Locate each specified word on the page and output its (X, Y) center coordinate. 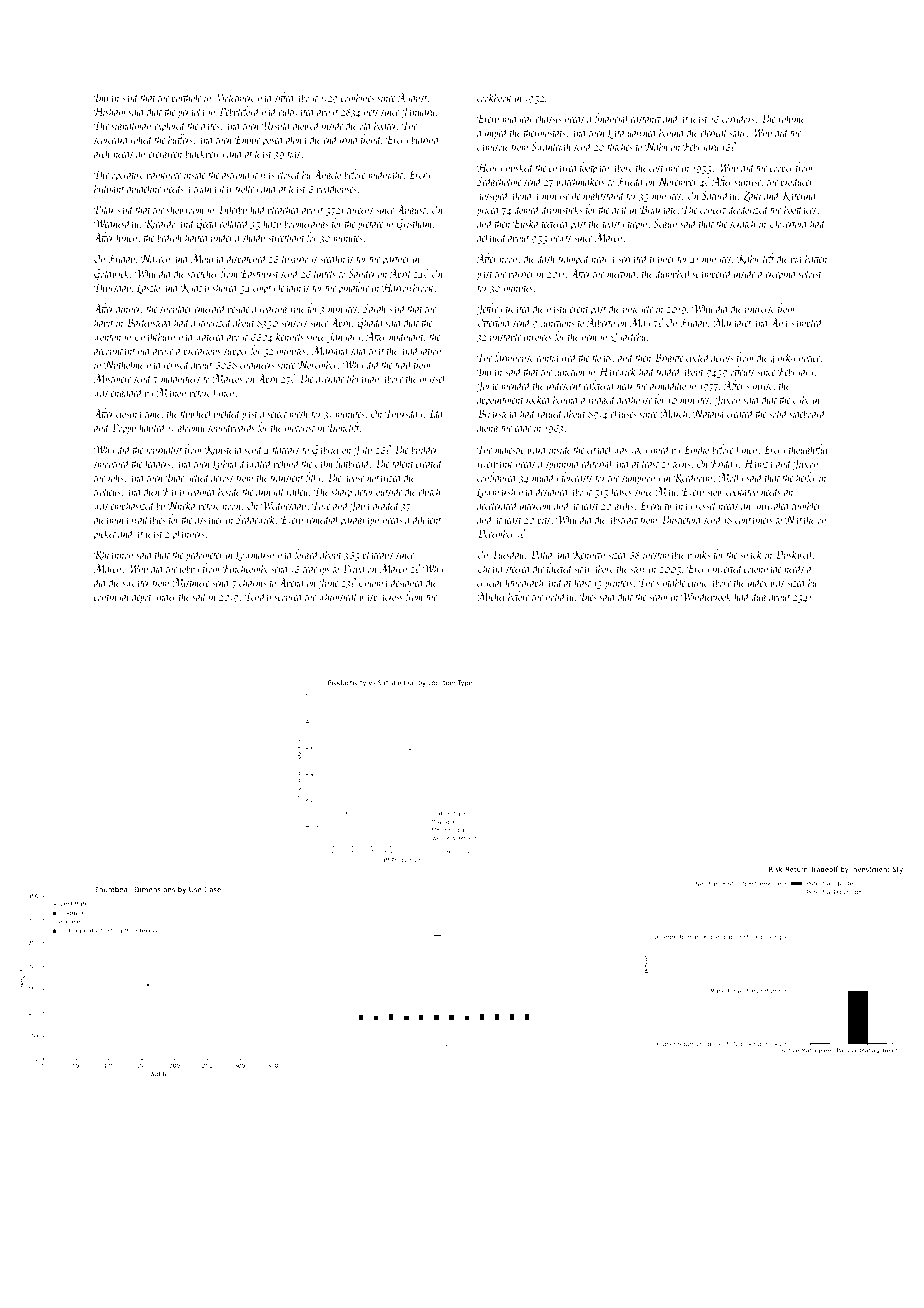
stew (638, 569)
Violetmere (234, 97)
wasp (369, 599)
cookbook (494, 97)
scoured (289, 596)
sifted (285, 98)
